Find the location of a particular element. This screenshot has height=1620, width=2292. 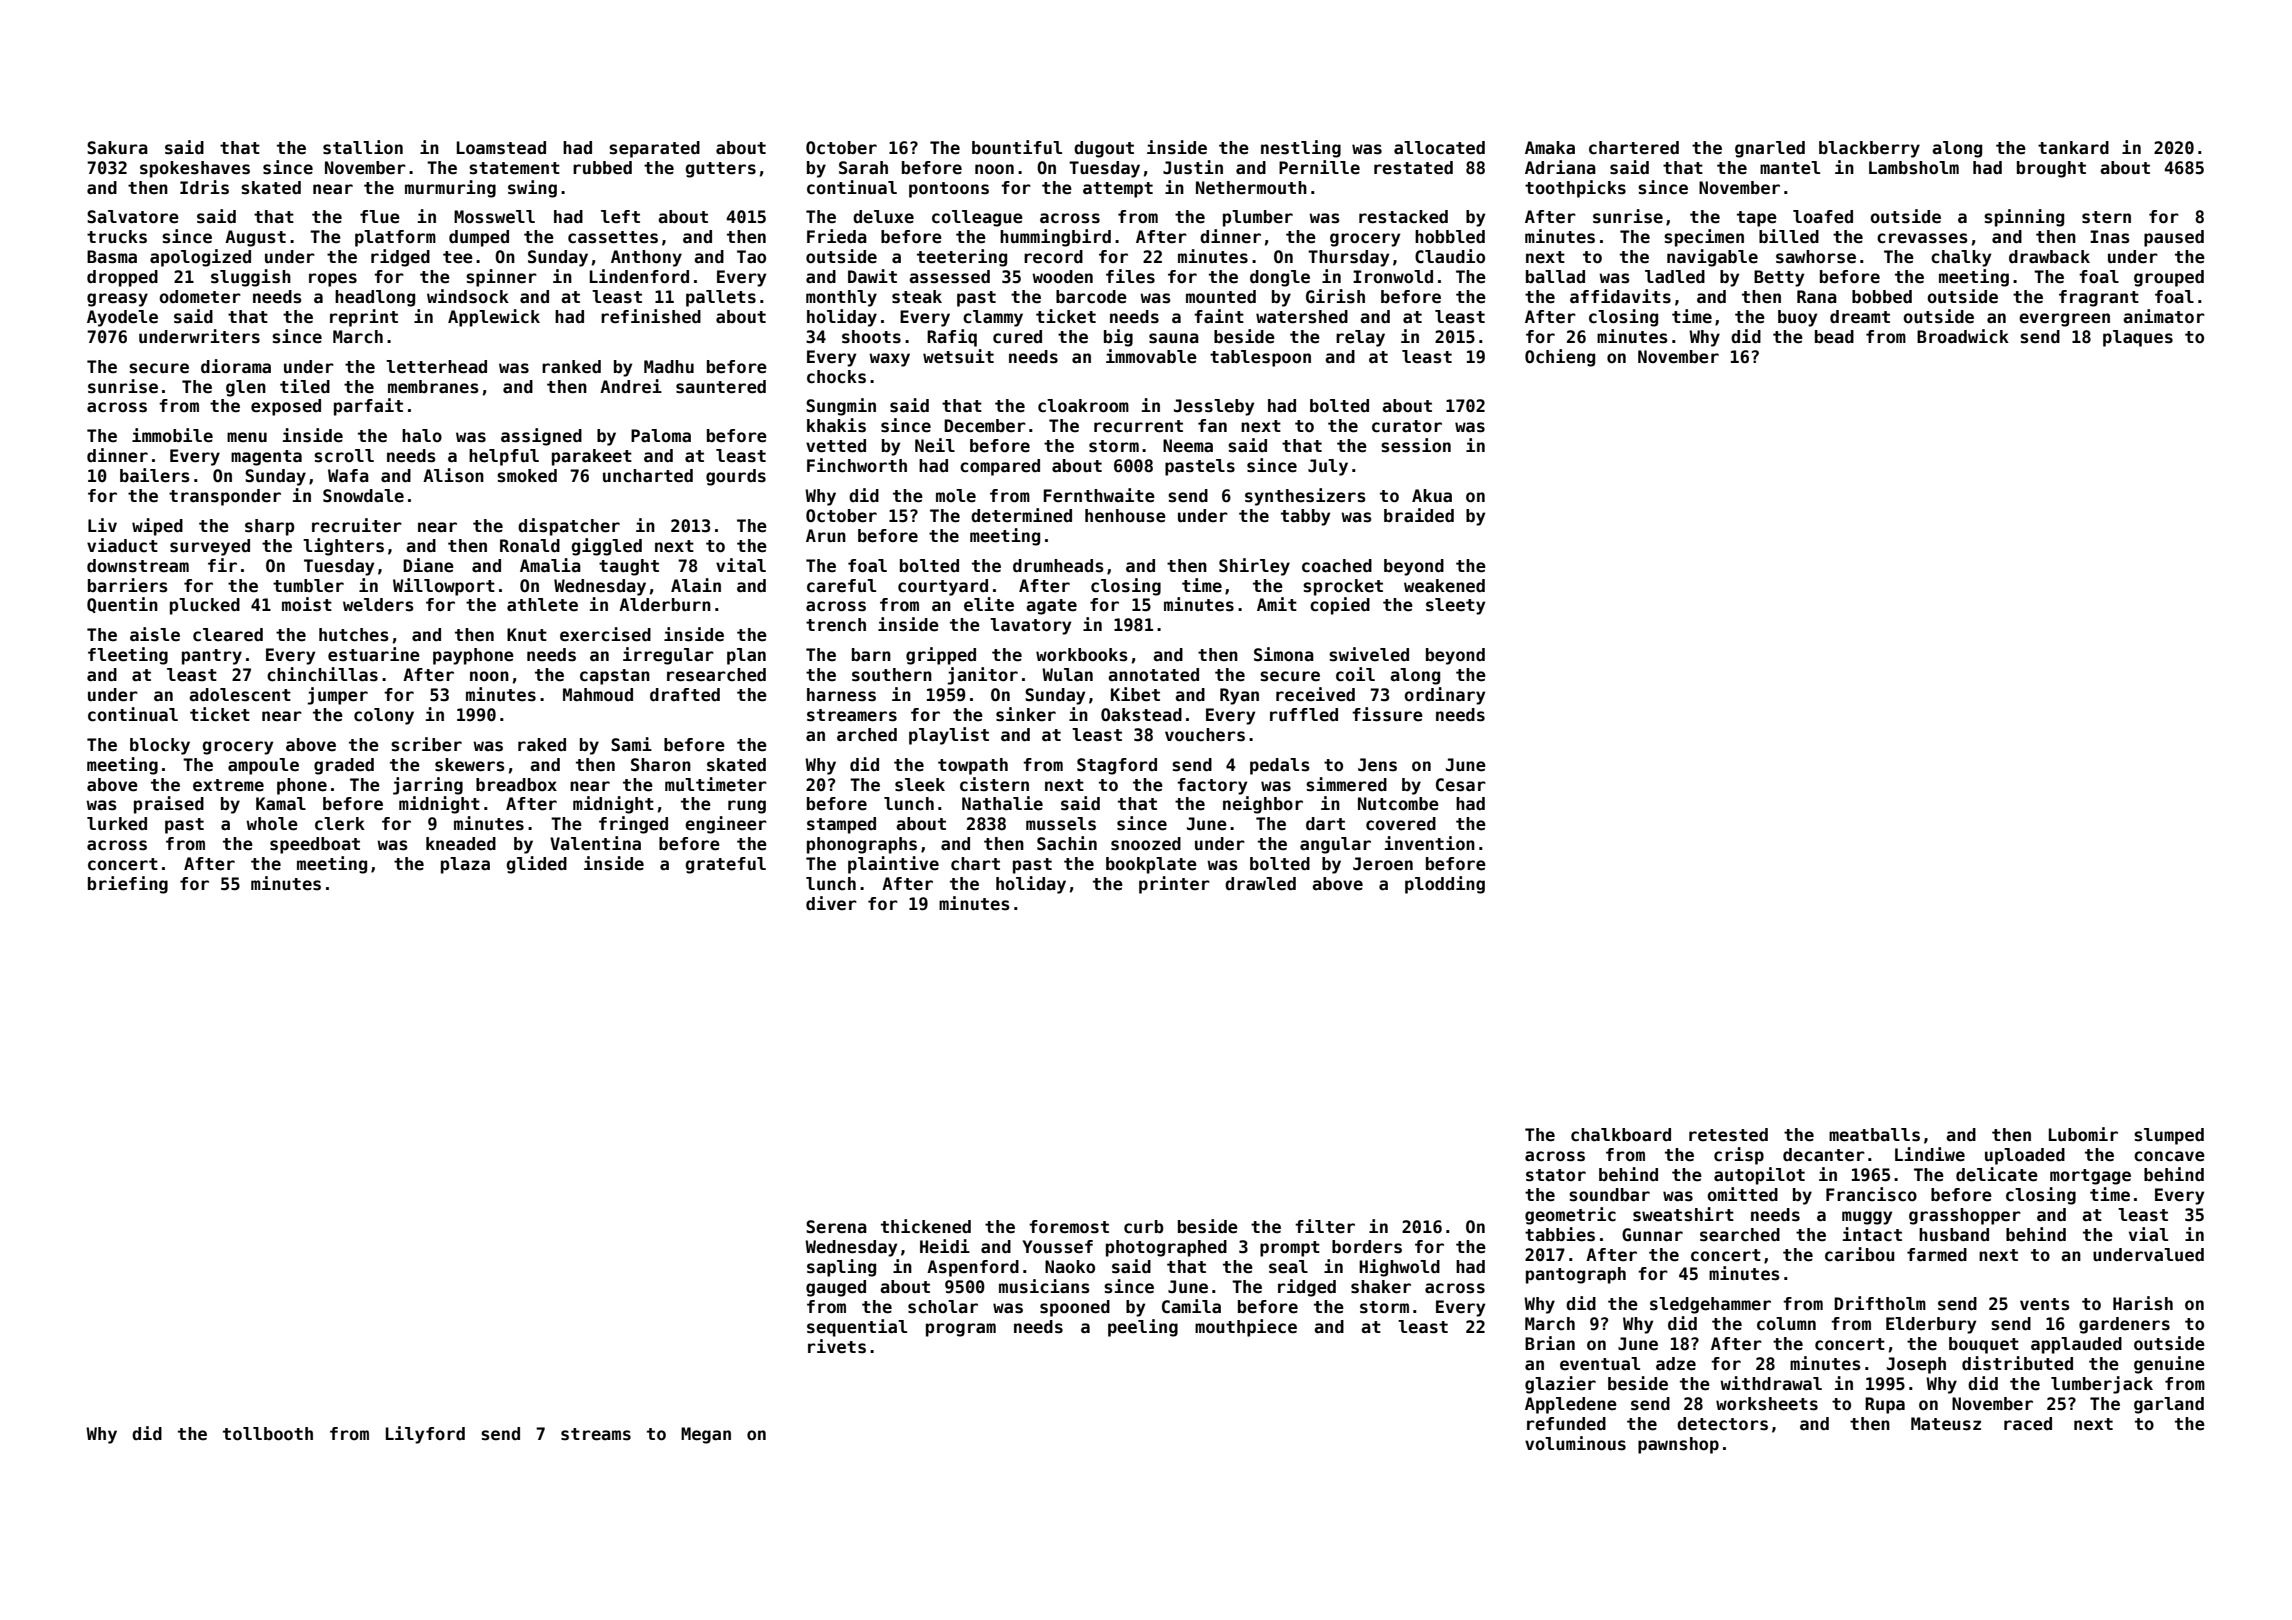

raced is located at coordinates (2028, 1424).
